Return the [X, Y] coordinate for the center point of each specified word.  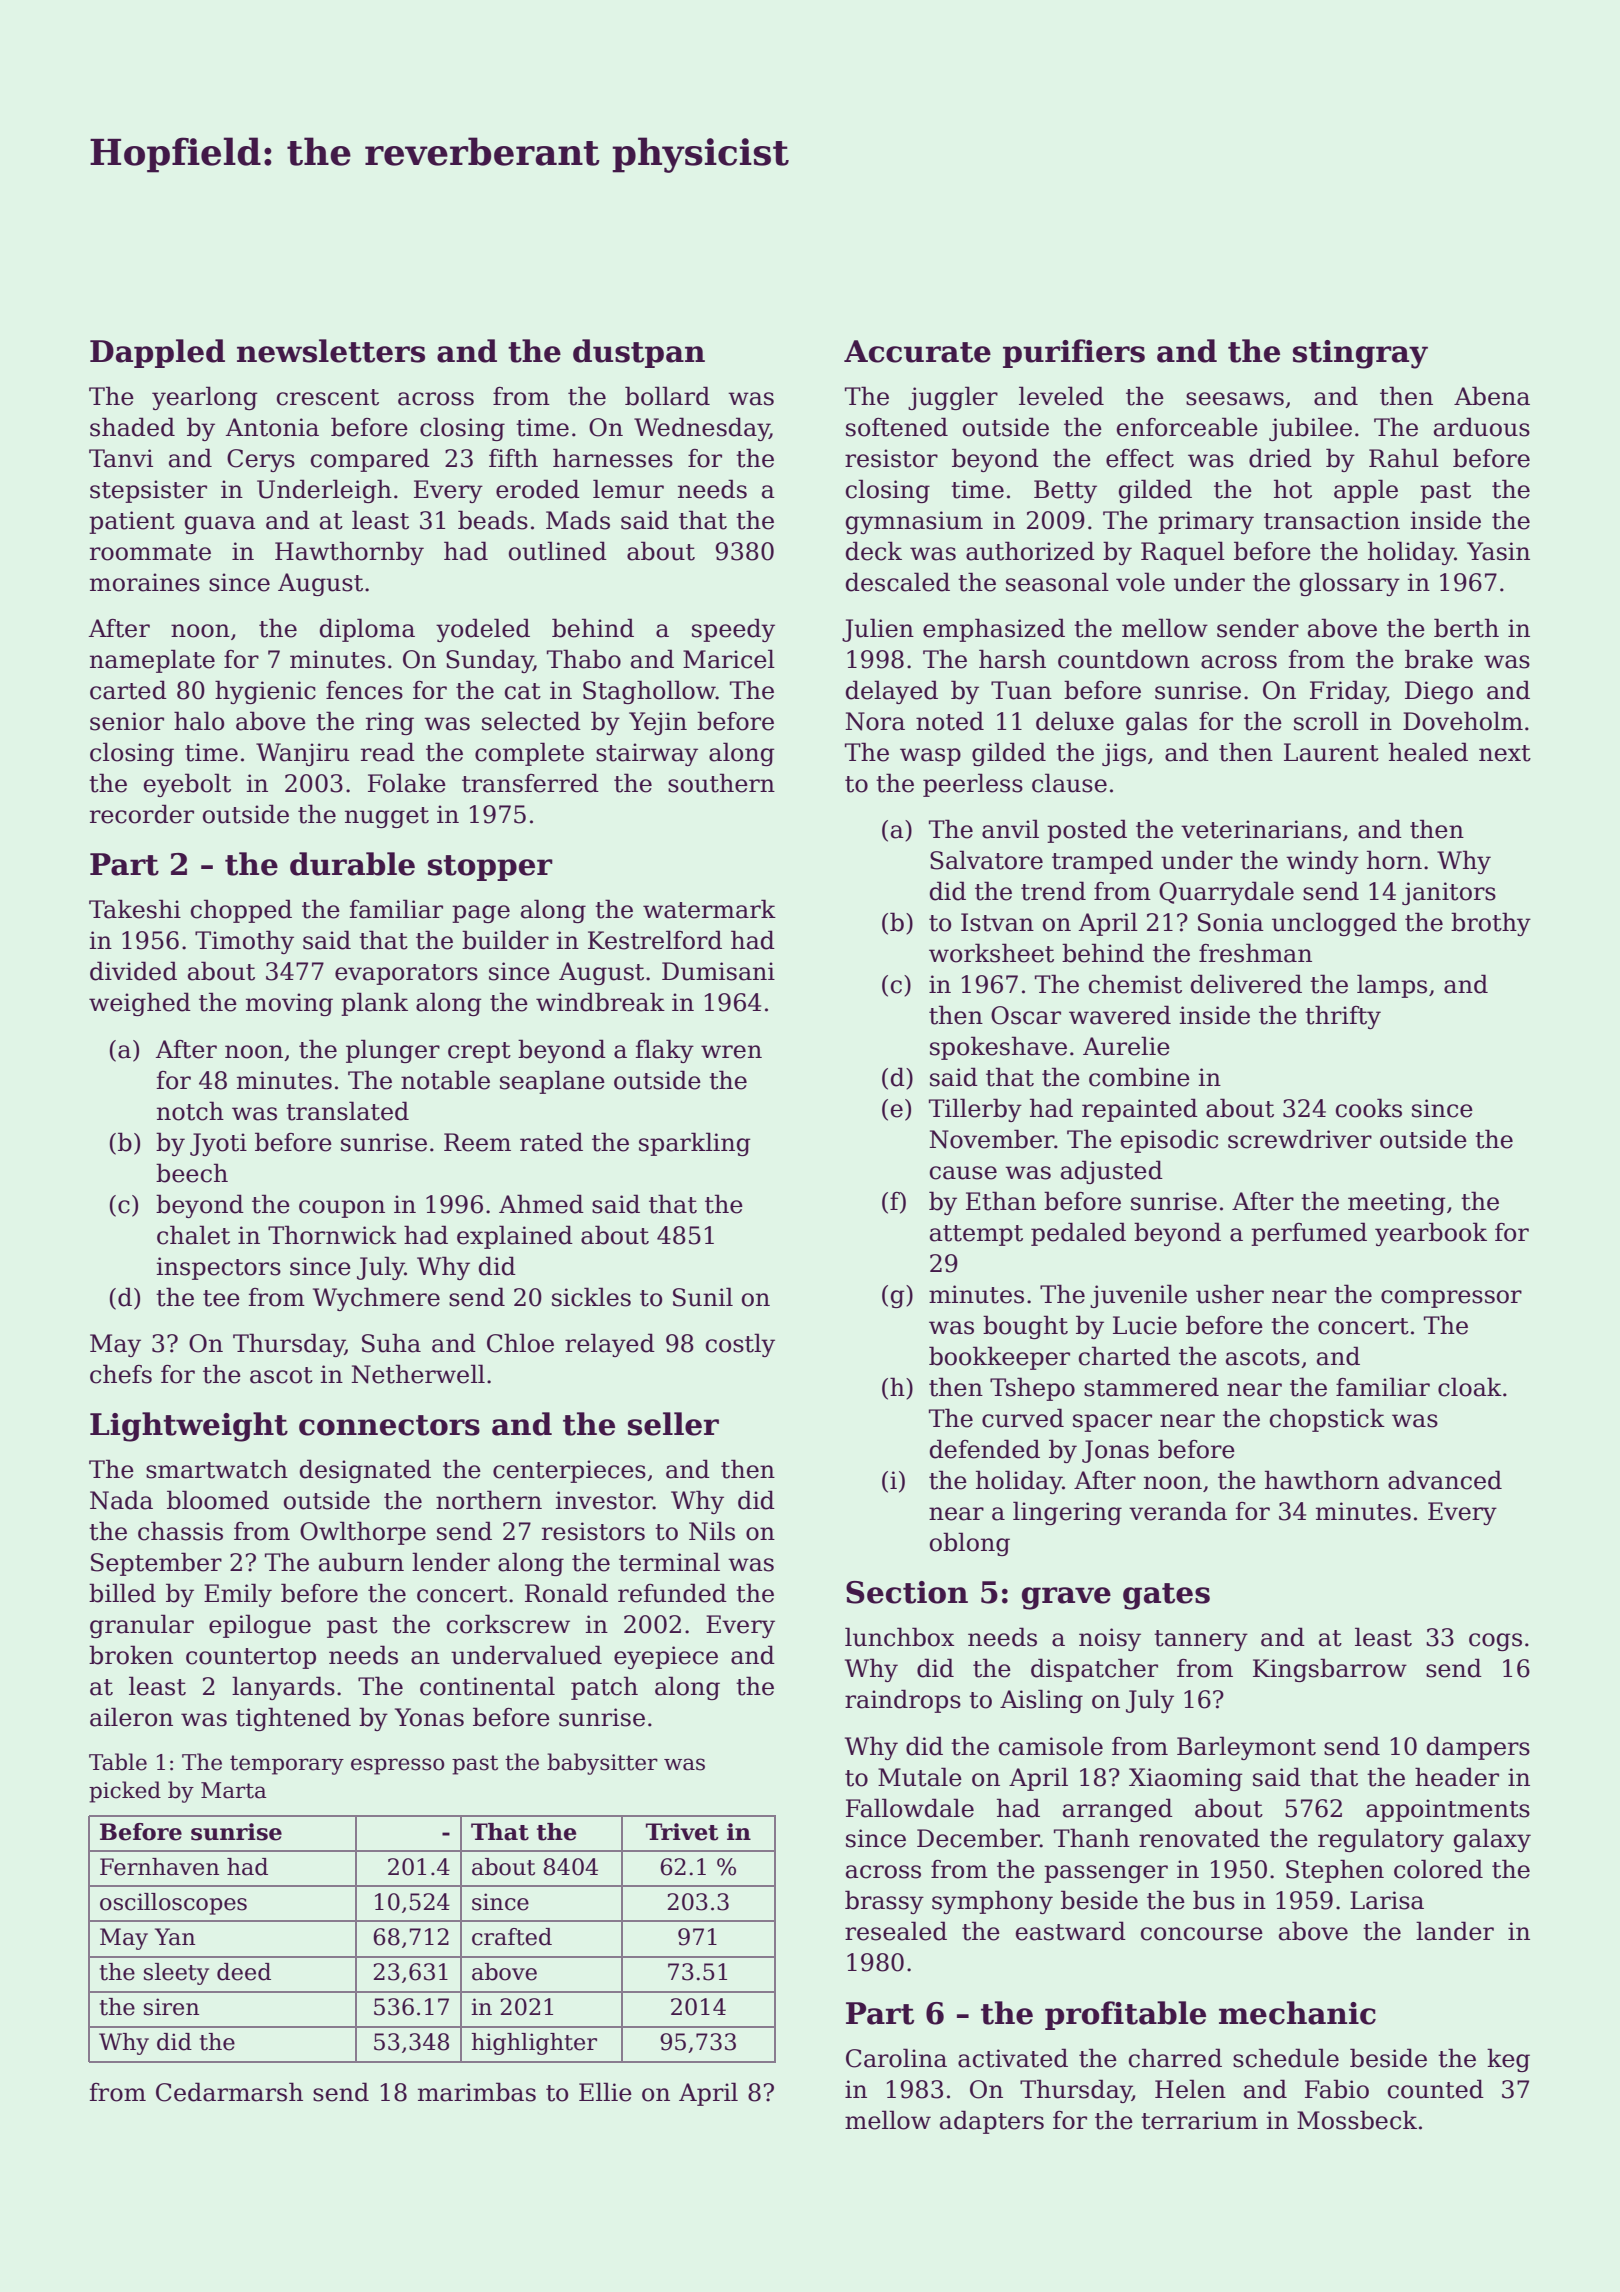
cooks [1369, 1108]
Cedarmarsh [229, 2092]
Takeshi [135, 909]
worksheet [991, 953]
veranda [1178, 1511]
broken [131, 1655]
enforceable [1187, 427]
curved [1023, 1418]
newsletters [331, 351]
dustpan [639, 353]
